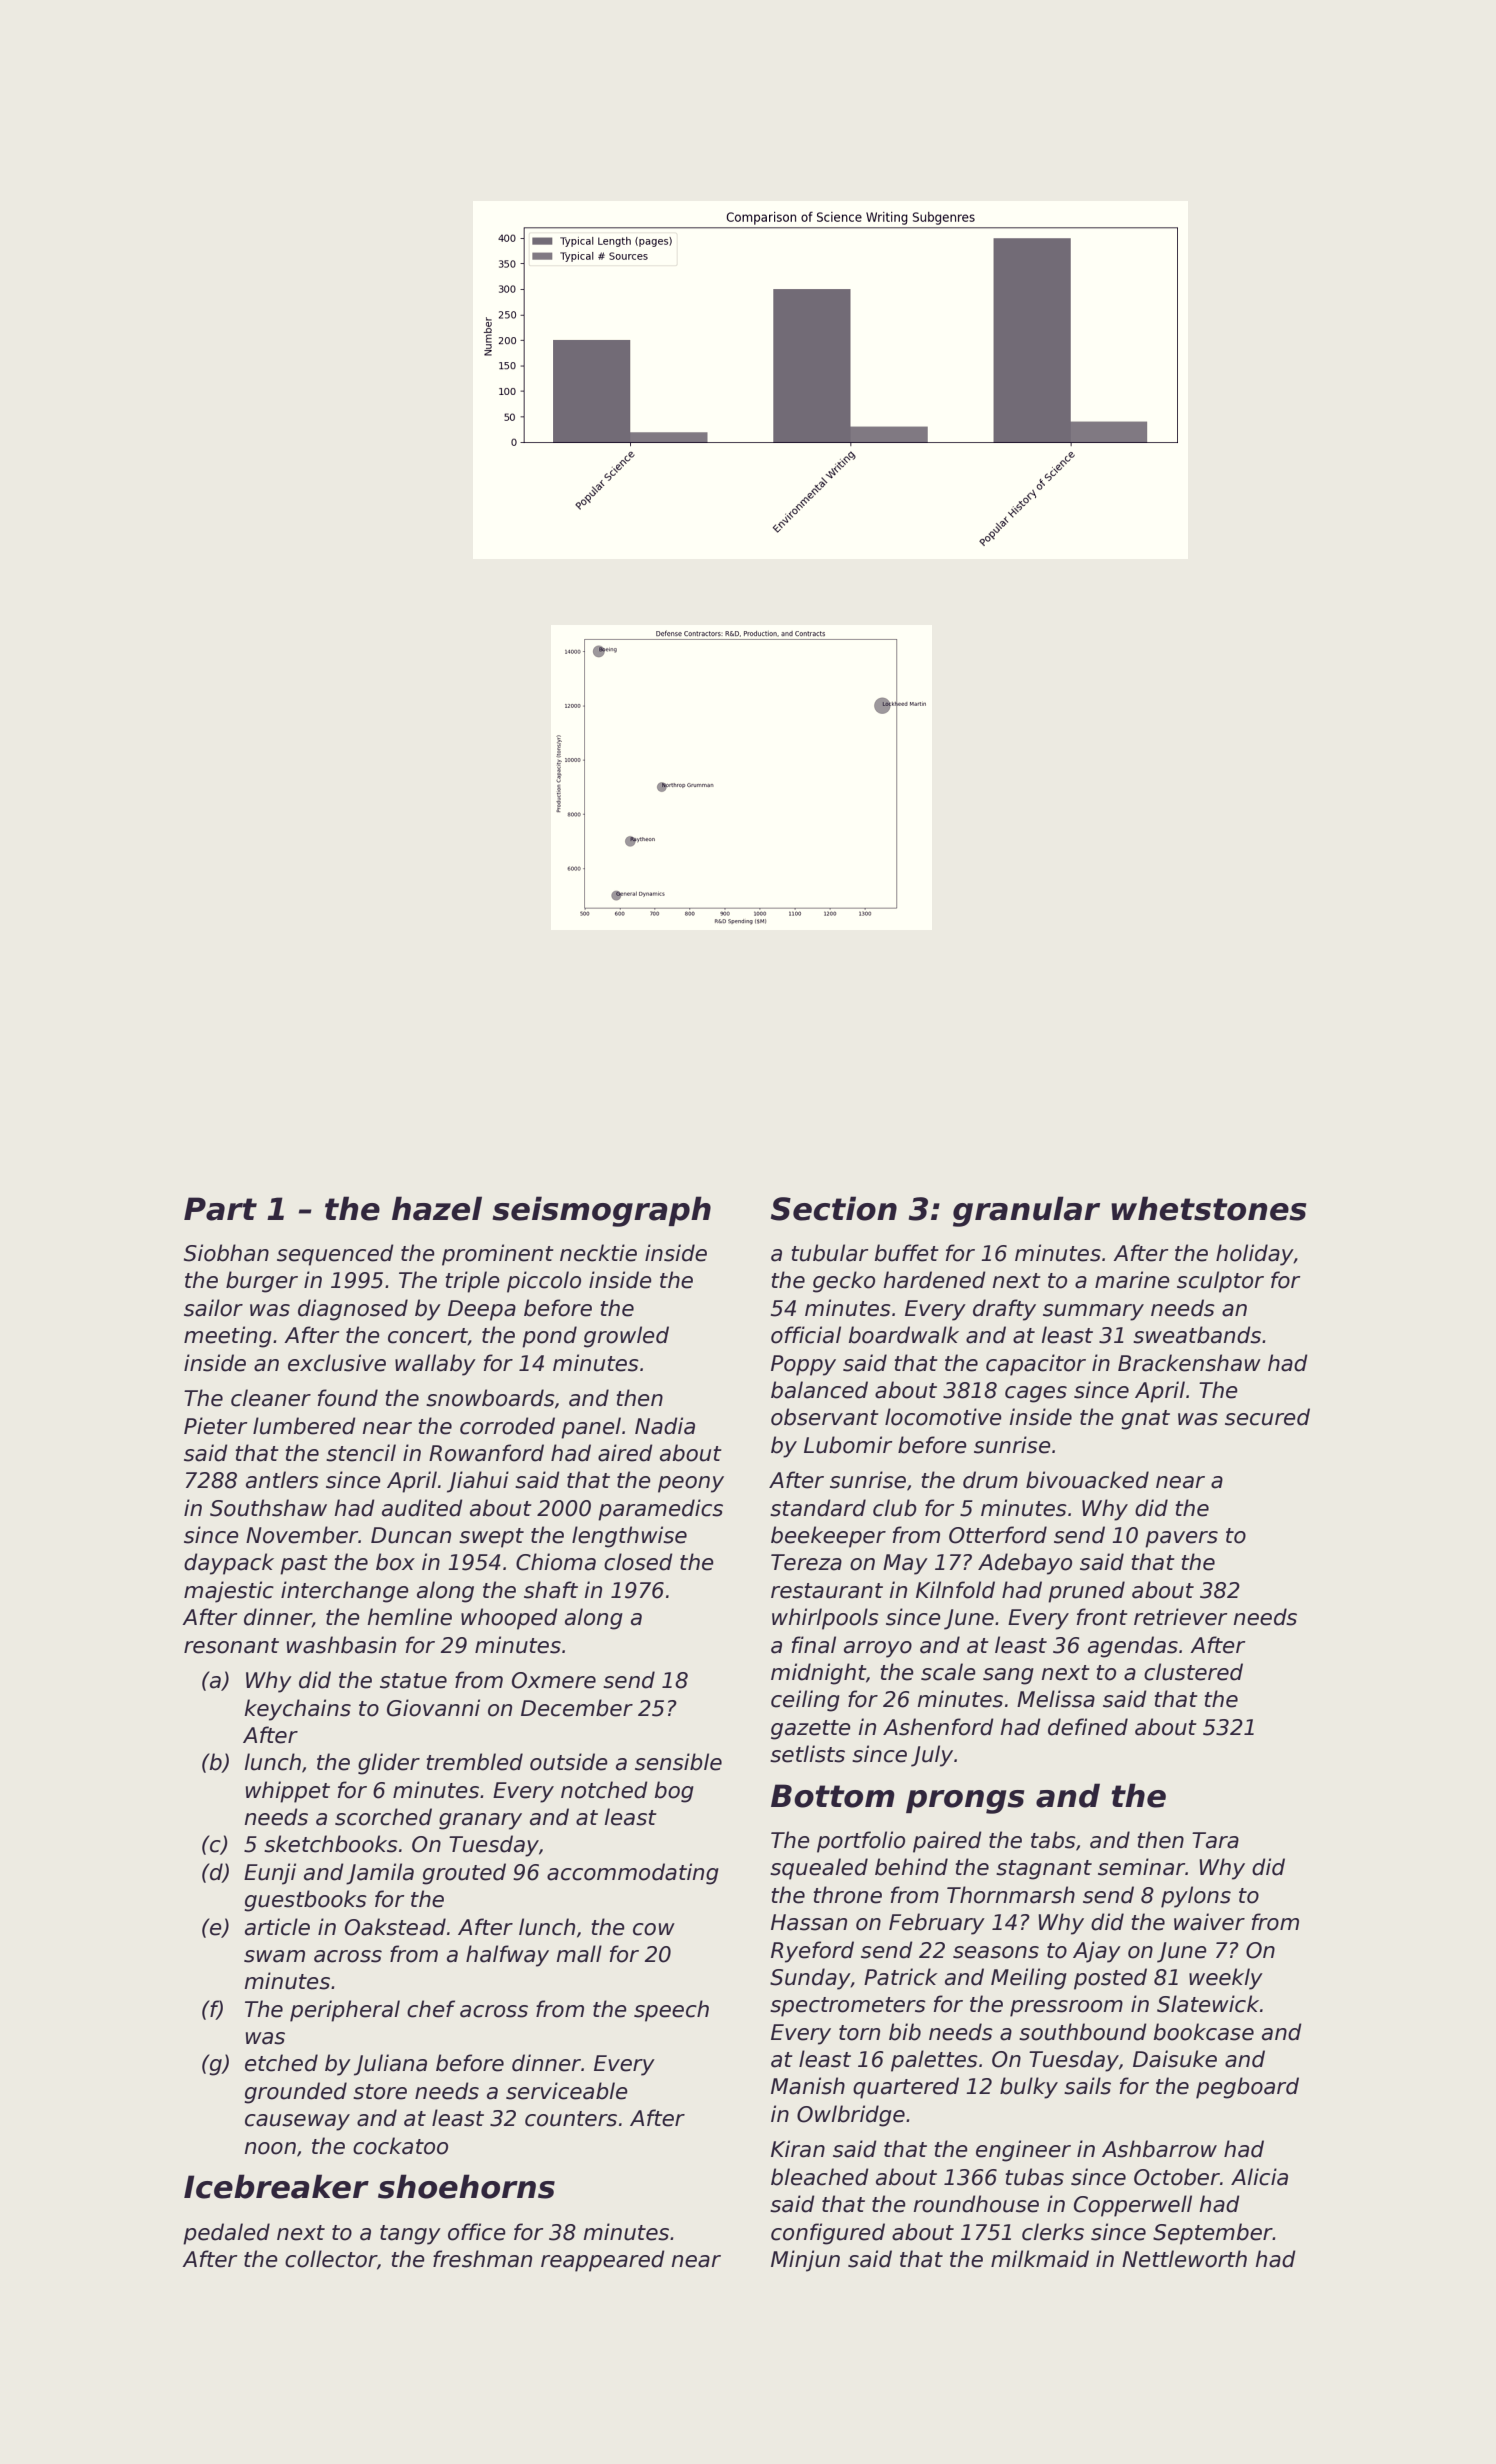 This screenshot has height=2464, width=1496. What do you see at coordinates (1204, 2032) in the screenshot?
I see `bookcase` at bounding box center [1204, 2032].
